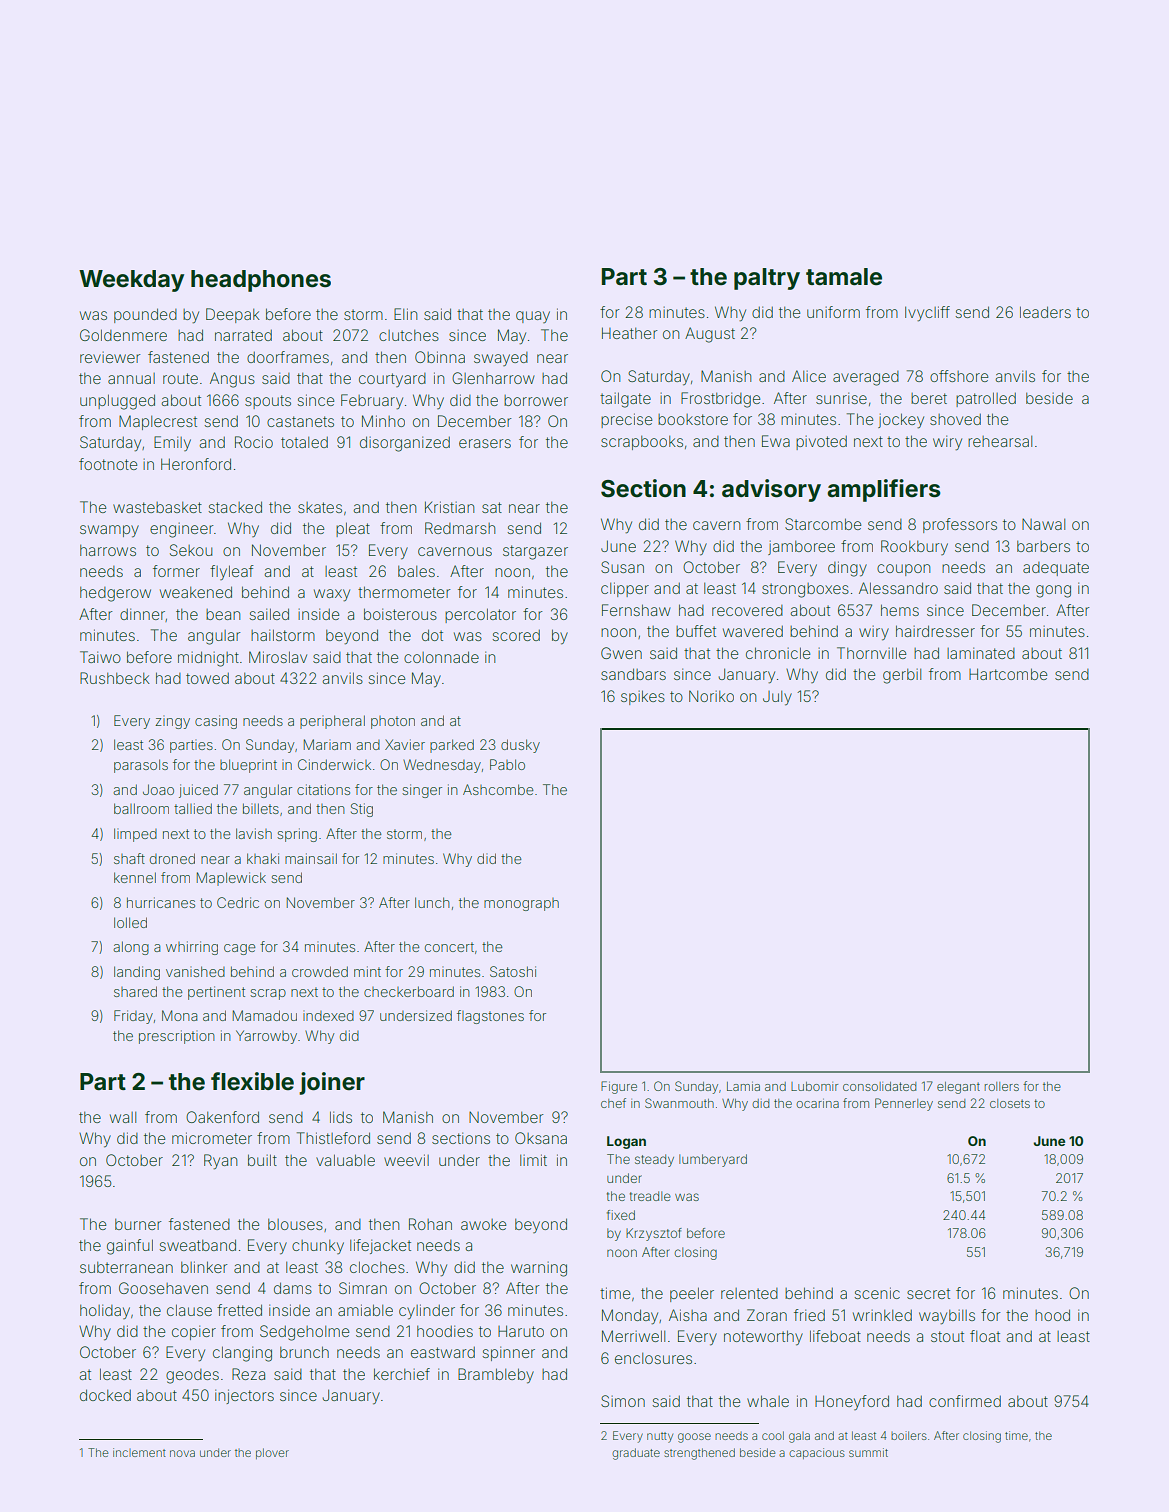 Image resolution: width=1169 pixels, height=1512 pixels. I want to click on Elin, so click(405, 314).
